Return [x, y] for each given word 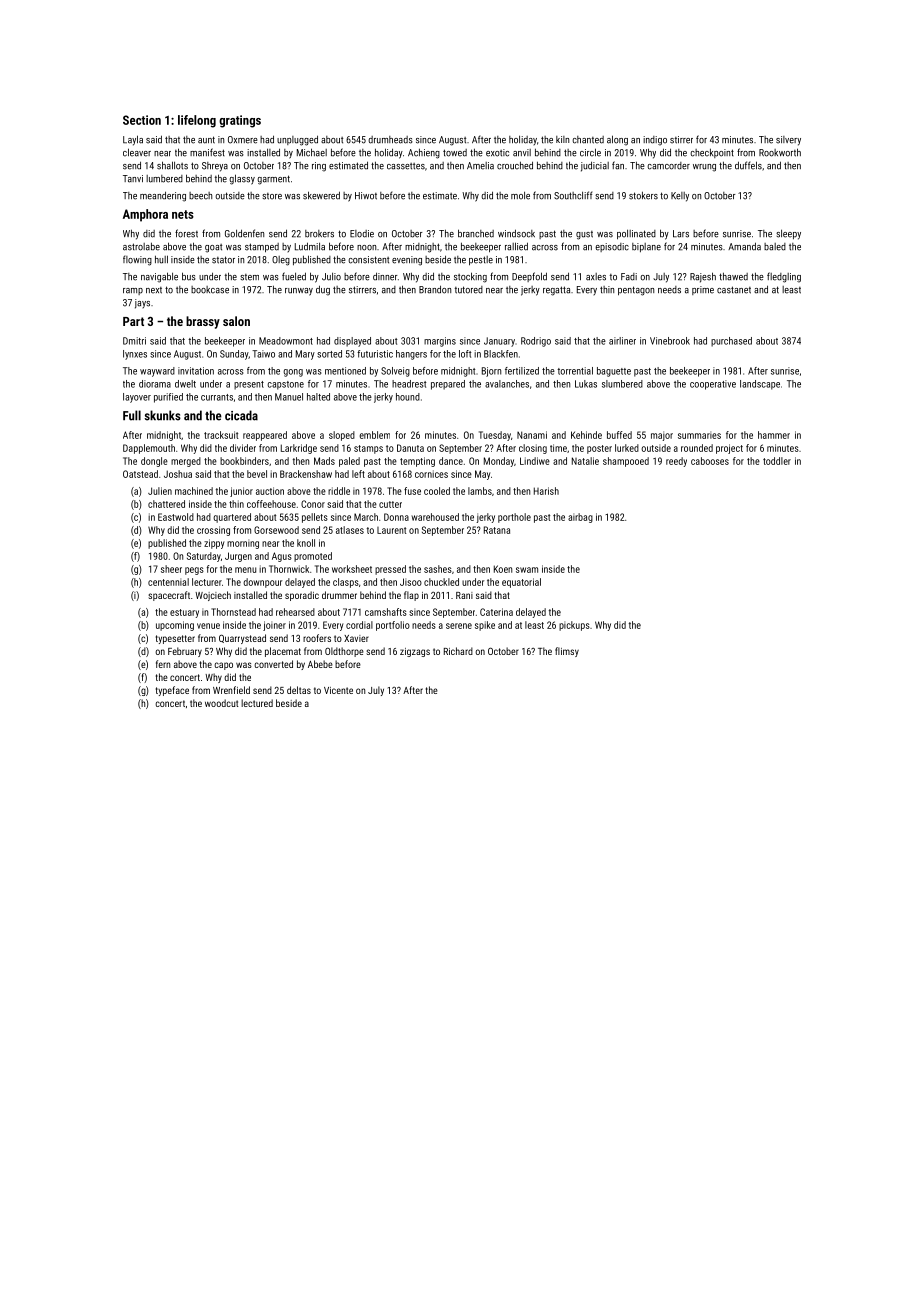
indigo [655, 141]
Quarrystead [242, 639]
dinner [385, 276]
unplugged [297, 140]
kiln [562, 139]
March [366, 517]
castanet [734, 290]
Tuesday [495, 436]
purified [168, 398]
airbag [580, 518]
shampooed [626, 462]
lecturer [207, 582]
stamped [262, 248]
